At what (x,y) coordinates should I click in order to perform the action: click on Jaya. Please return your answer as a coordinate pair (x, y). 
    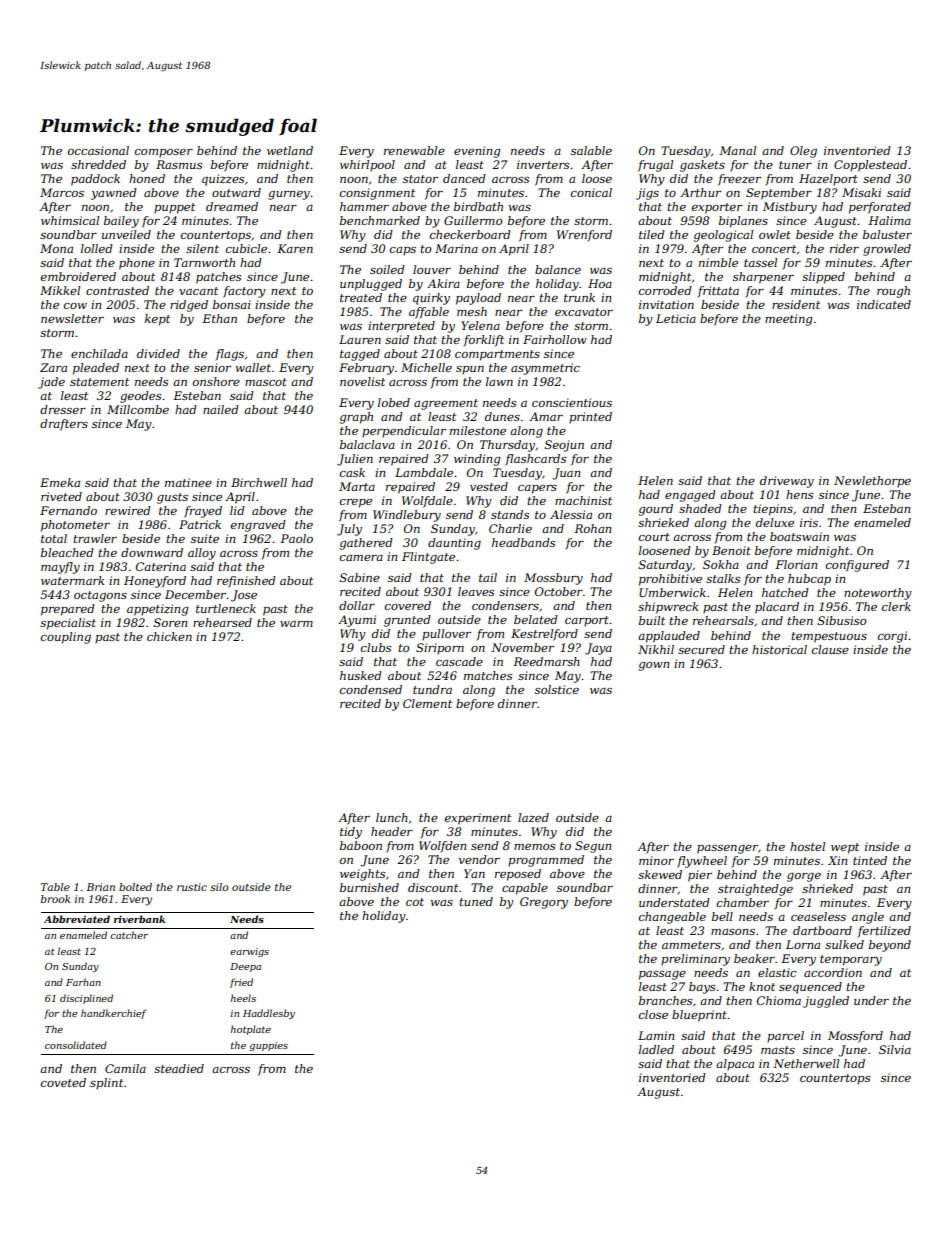
    Looking at the image, I should click on (598, 649).
